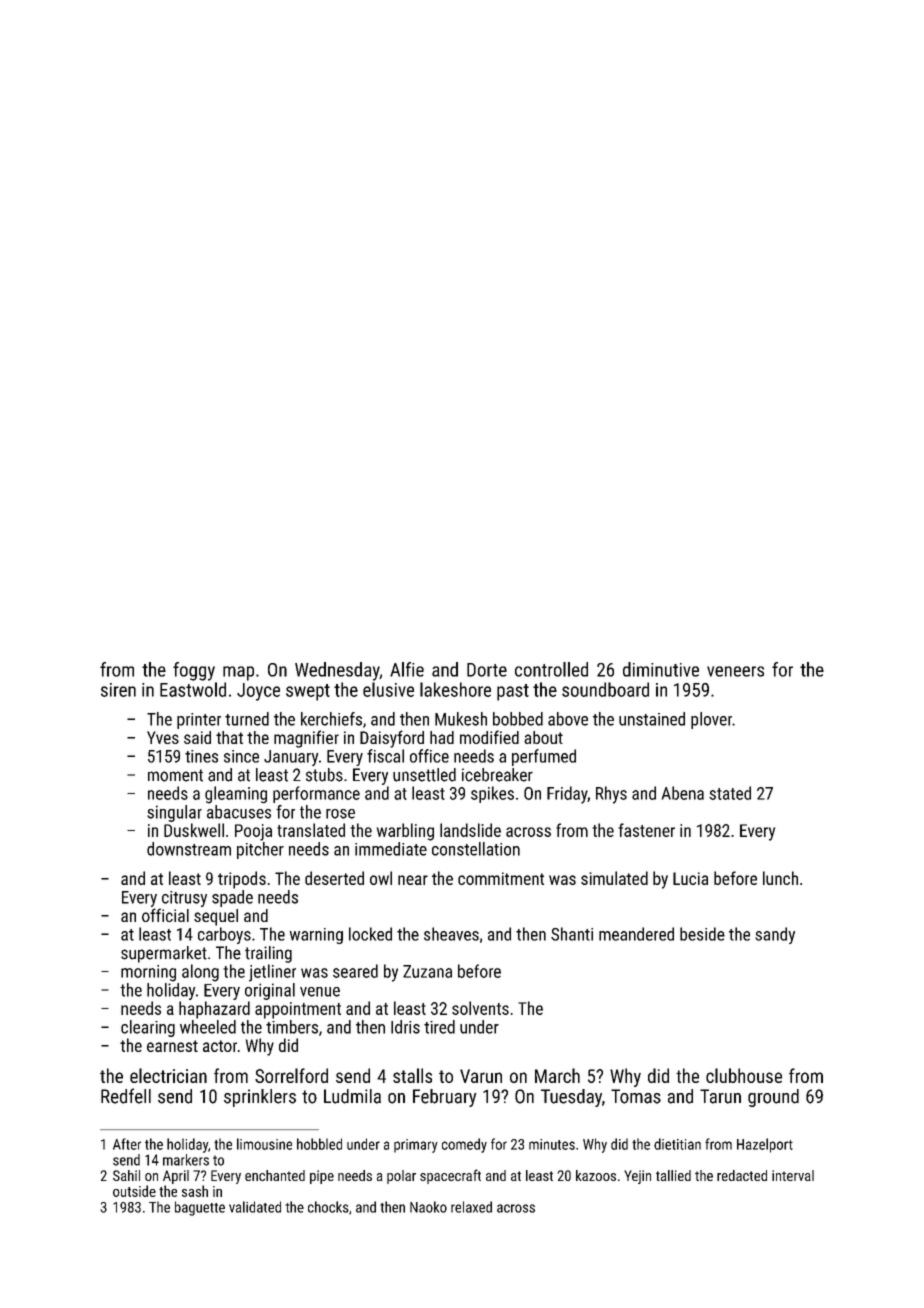 The image size is (924, 1308). I want to click on stated, so click(730, 793).
